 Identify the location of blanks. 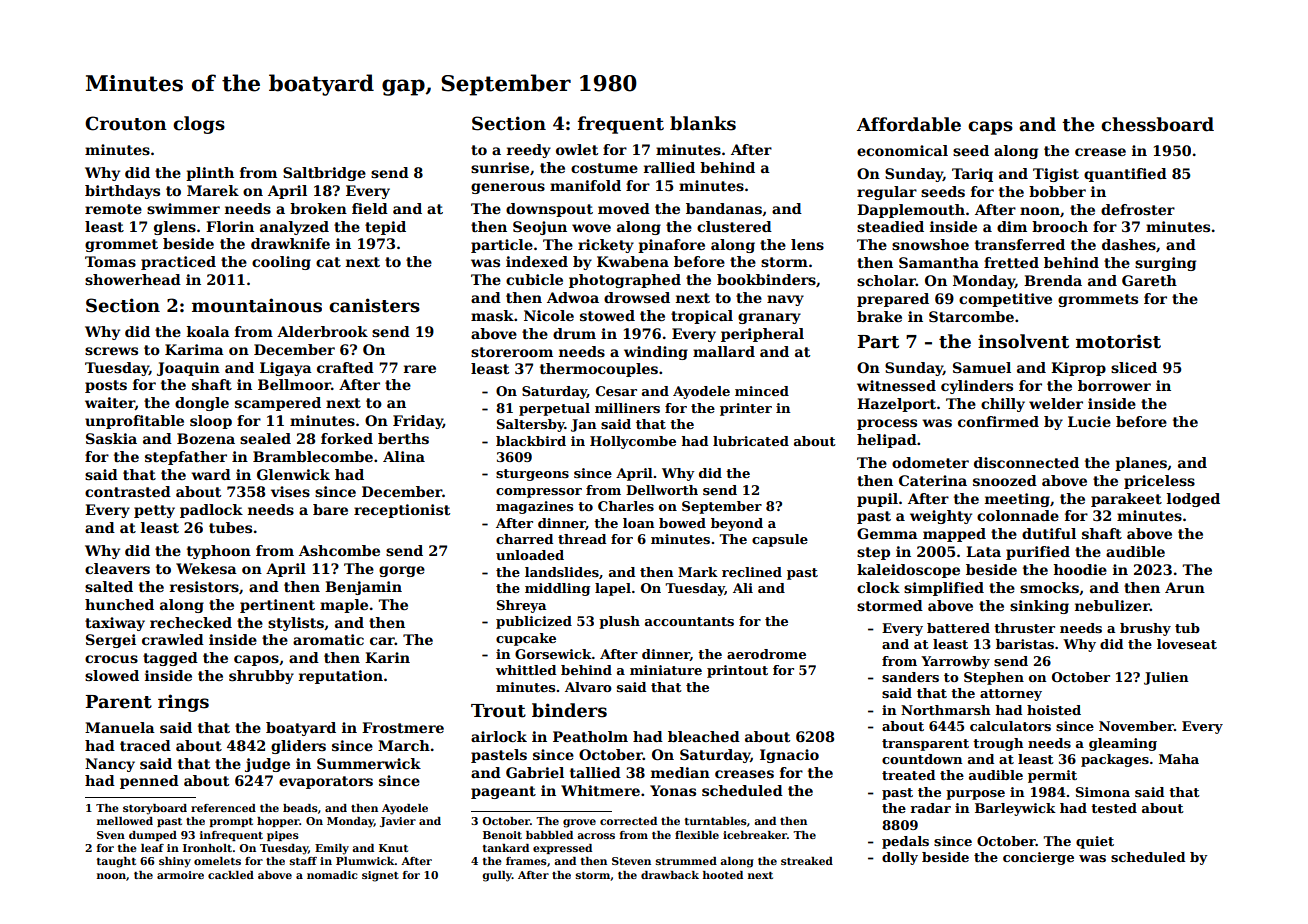
(703, 123).
